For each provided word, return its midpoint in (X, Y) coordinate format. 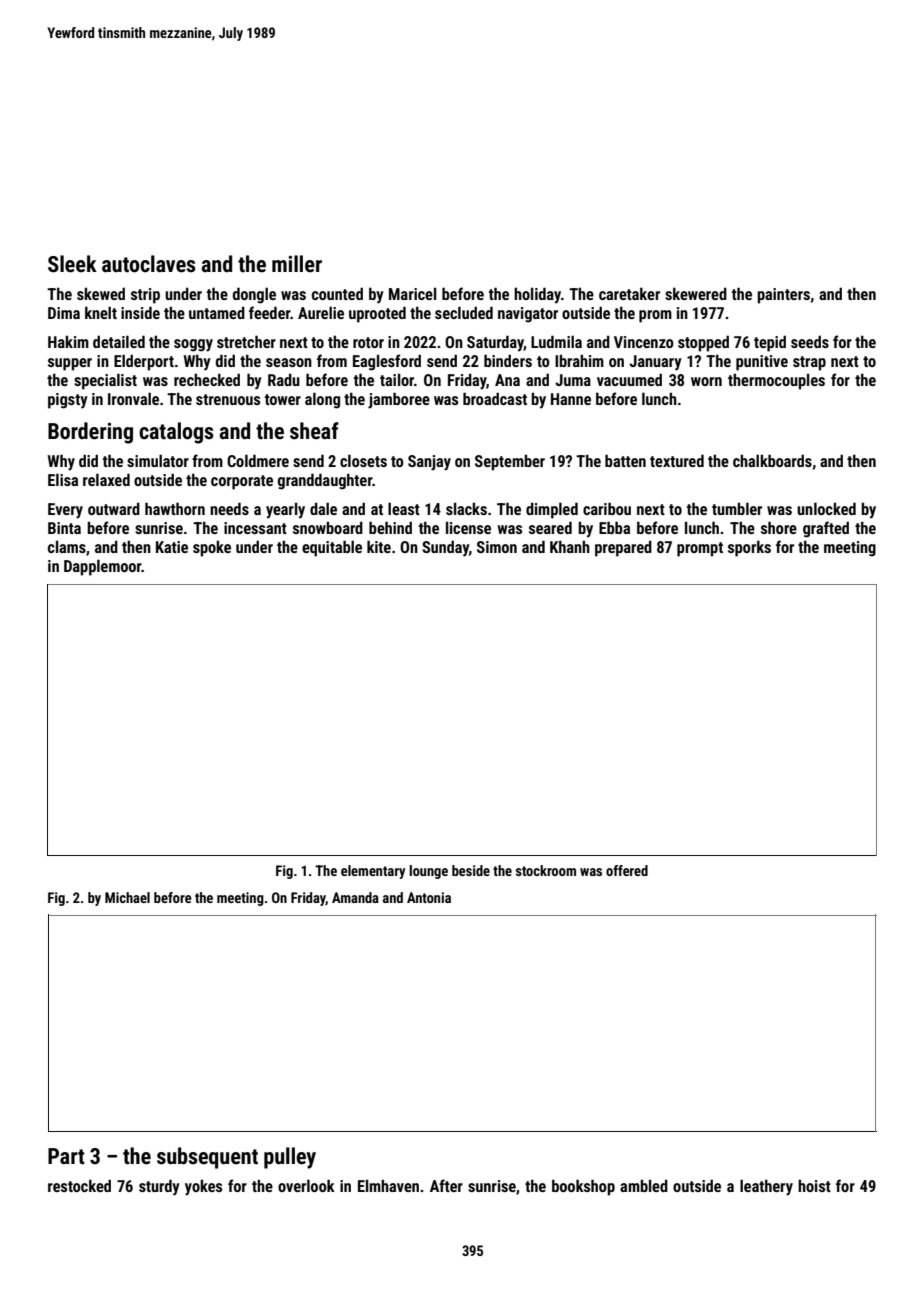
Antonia (429, 897)
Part (66, 1156)
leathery (766, 1187)
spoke (212, 548)
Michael (127, 897)
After (446, 1185)
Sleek (72, 264)
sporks (749, 548)
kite (379, 546)
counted (337, 293)
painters (783, 296)
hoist (814, 1185)
